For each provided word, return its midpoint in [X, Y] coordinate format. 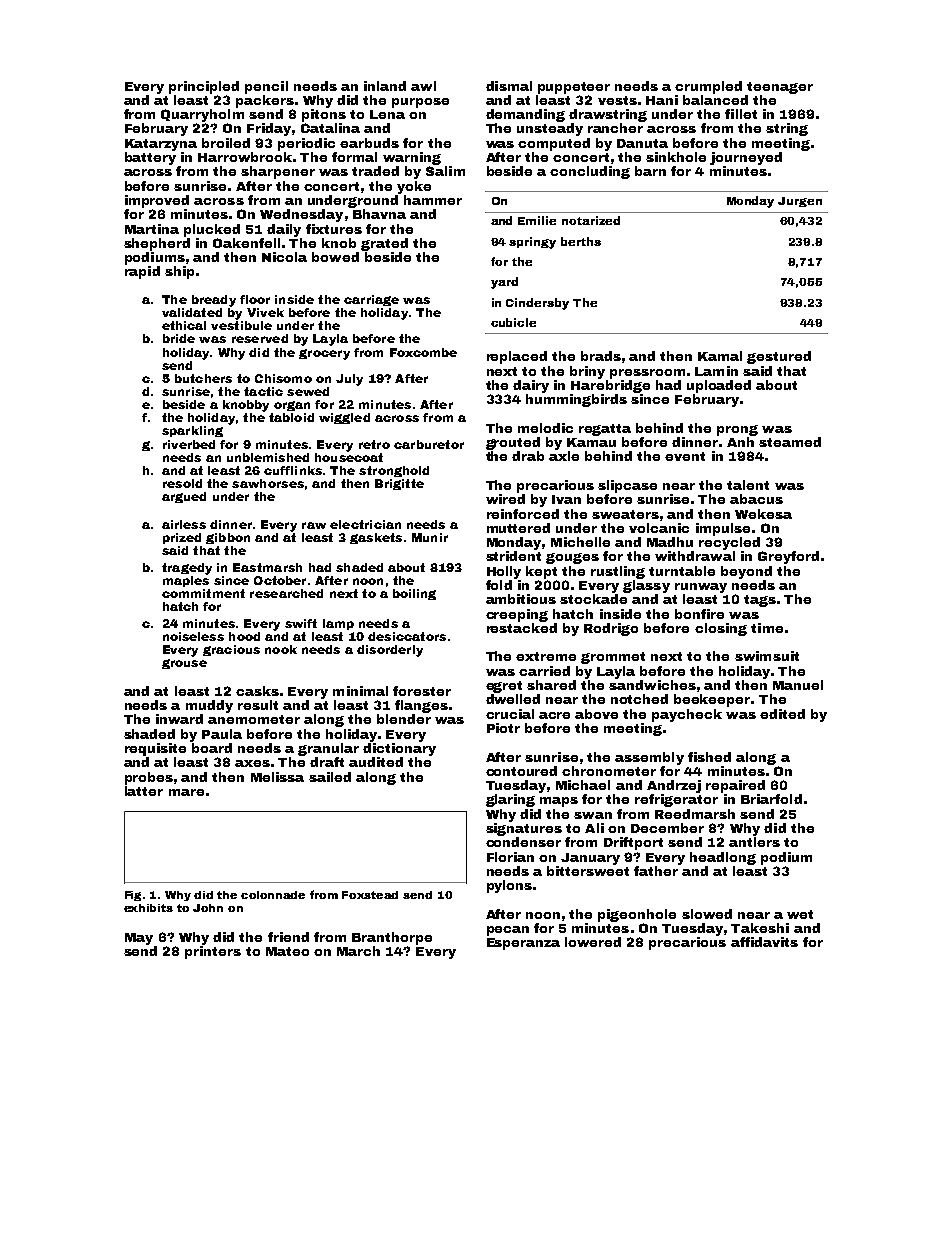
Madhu [670, 542]
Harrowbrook [245, 157]
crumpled [708, 87]
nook [281, 649]
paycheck [687, 715]
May [139, 939]
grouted [513, 443]
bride [179, 338]
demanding [525, 115]
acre [554, 715]
